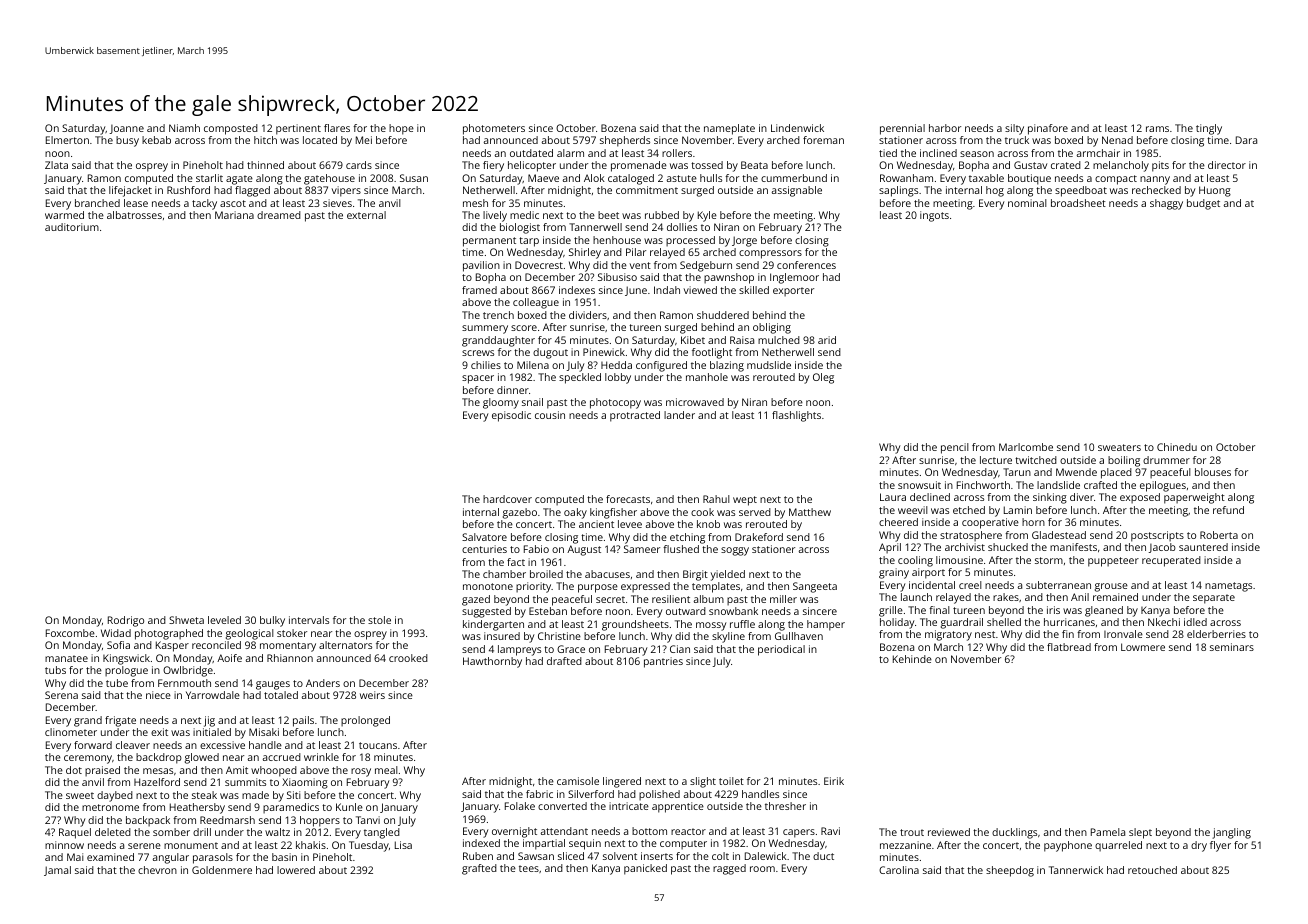 The image size is (1308, 924). I want to click on budget, so click(1203, 204).
